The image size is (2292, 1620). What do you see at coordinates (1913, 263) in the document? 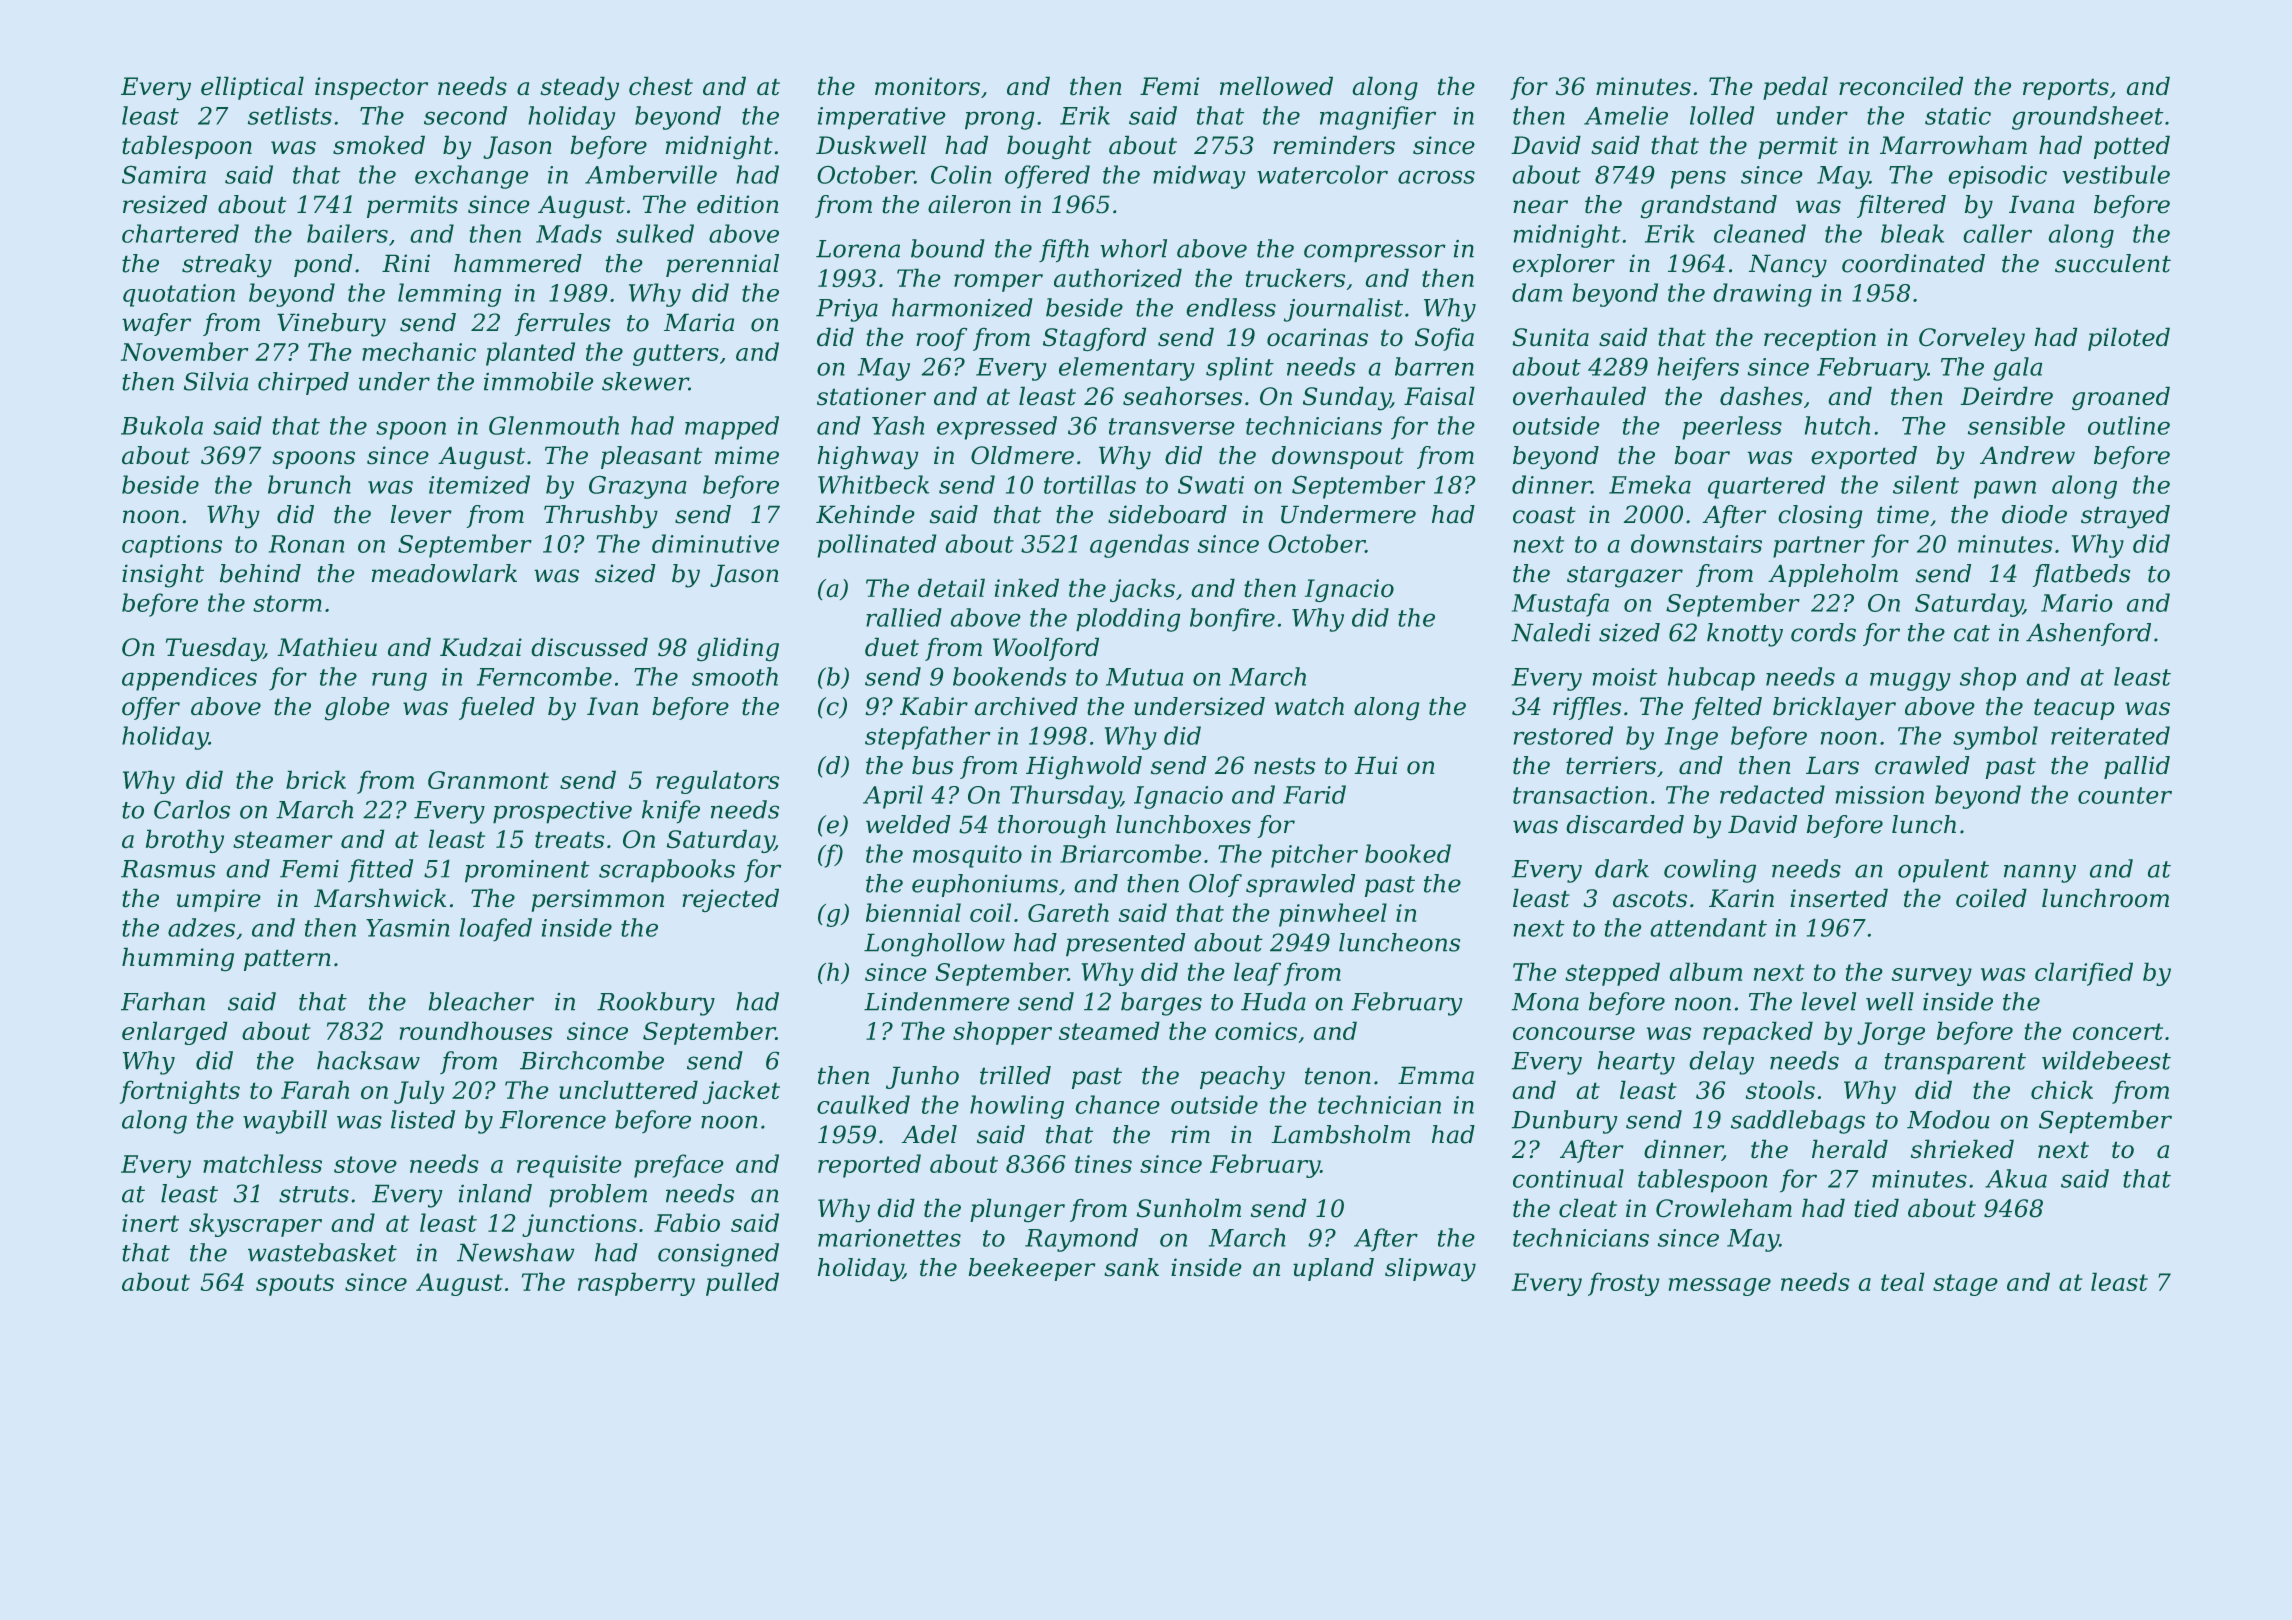
I see `coordinated` at bounding box center [1913, 263].
